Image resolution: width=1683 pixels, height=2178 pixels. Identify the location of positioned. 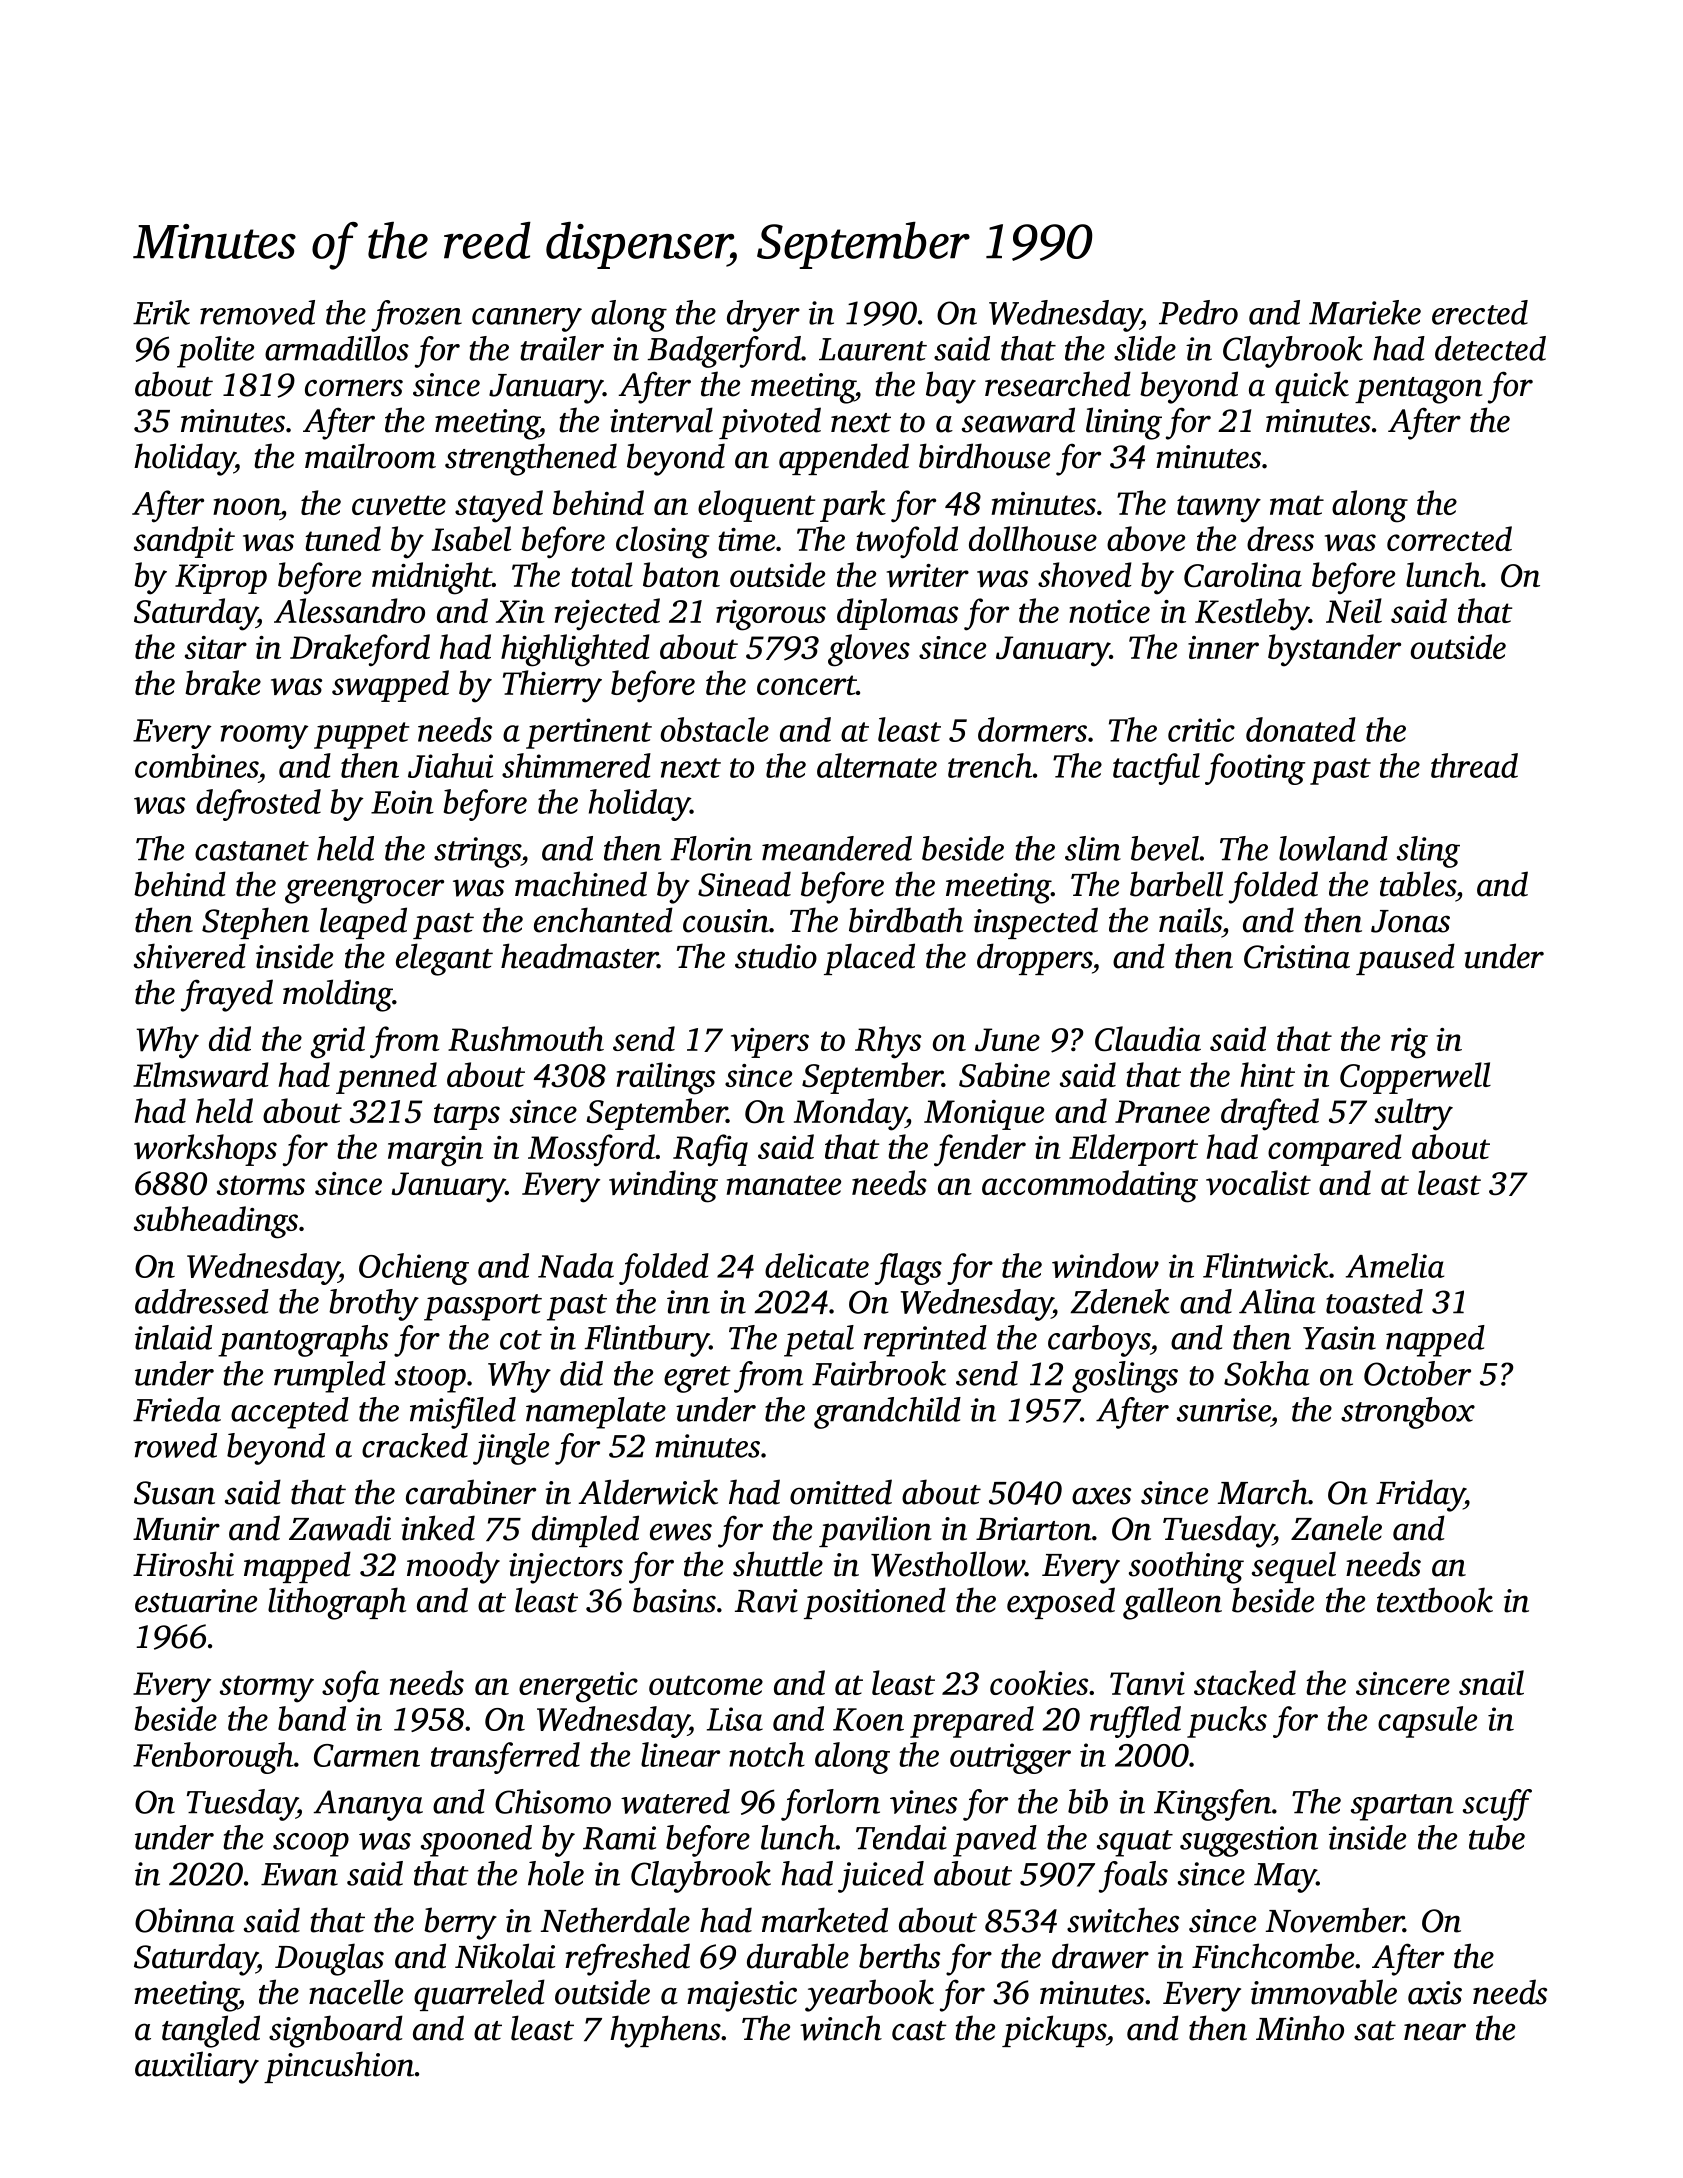
(875, 1603).
